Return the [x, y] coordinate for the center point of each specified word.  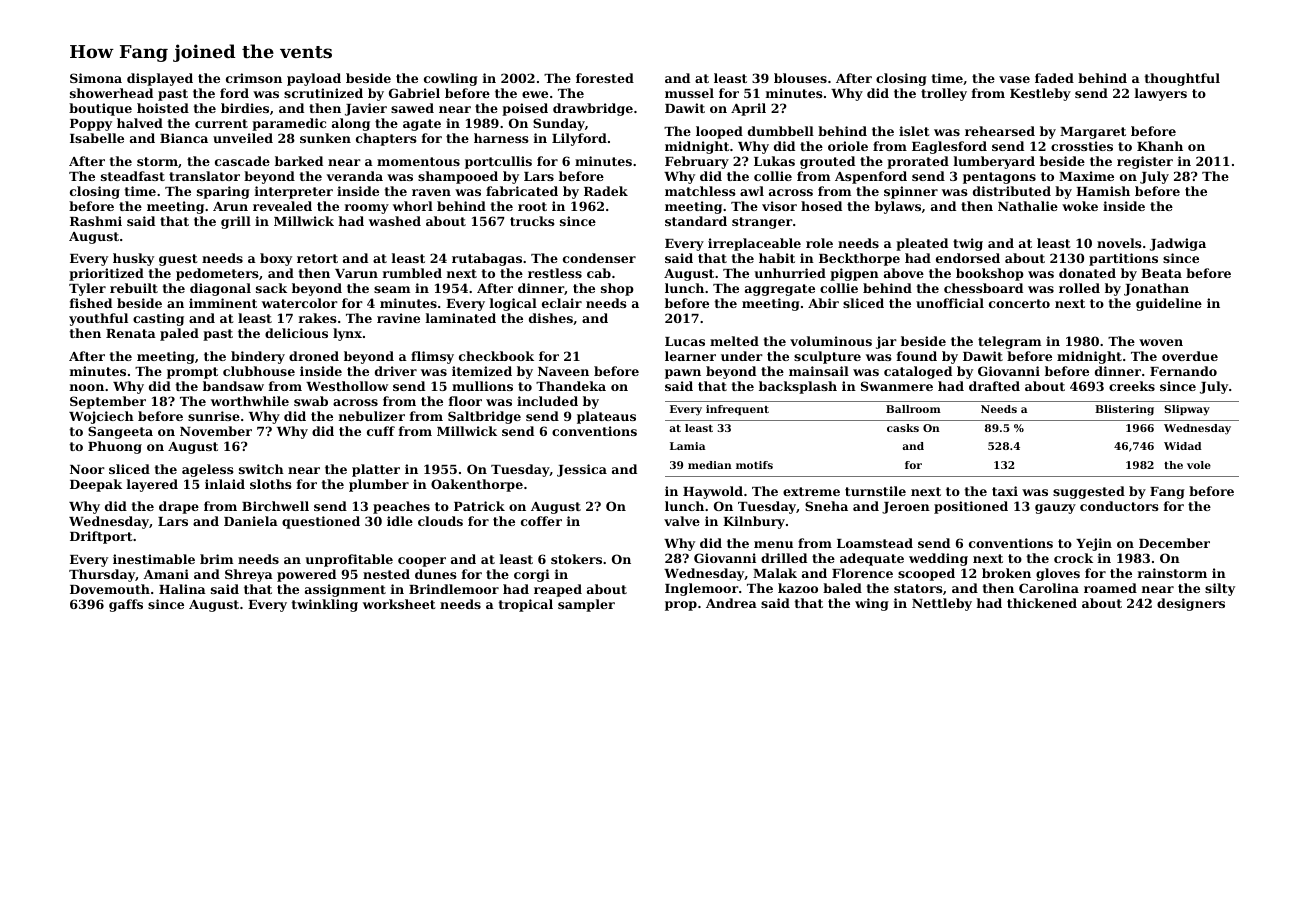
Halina [182, 589]
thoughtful [1182, 79]
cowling [451, 79]
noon [87, 387]
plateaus [606, 417]
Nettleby [942, 604]
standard [696, 221]
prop [681, 606]
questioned [321, 522]
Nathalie [1028, 206]
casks [903, 428]
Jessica [582, 470]
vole [1199, 465]
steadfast [133, 176]
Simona [96, 78]
